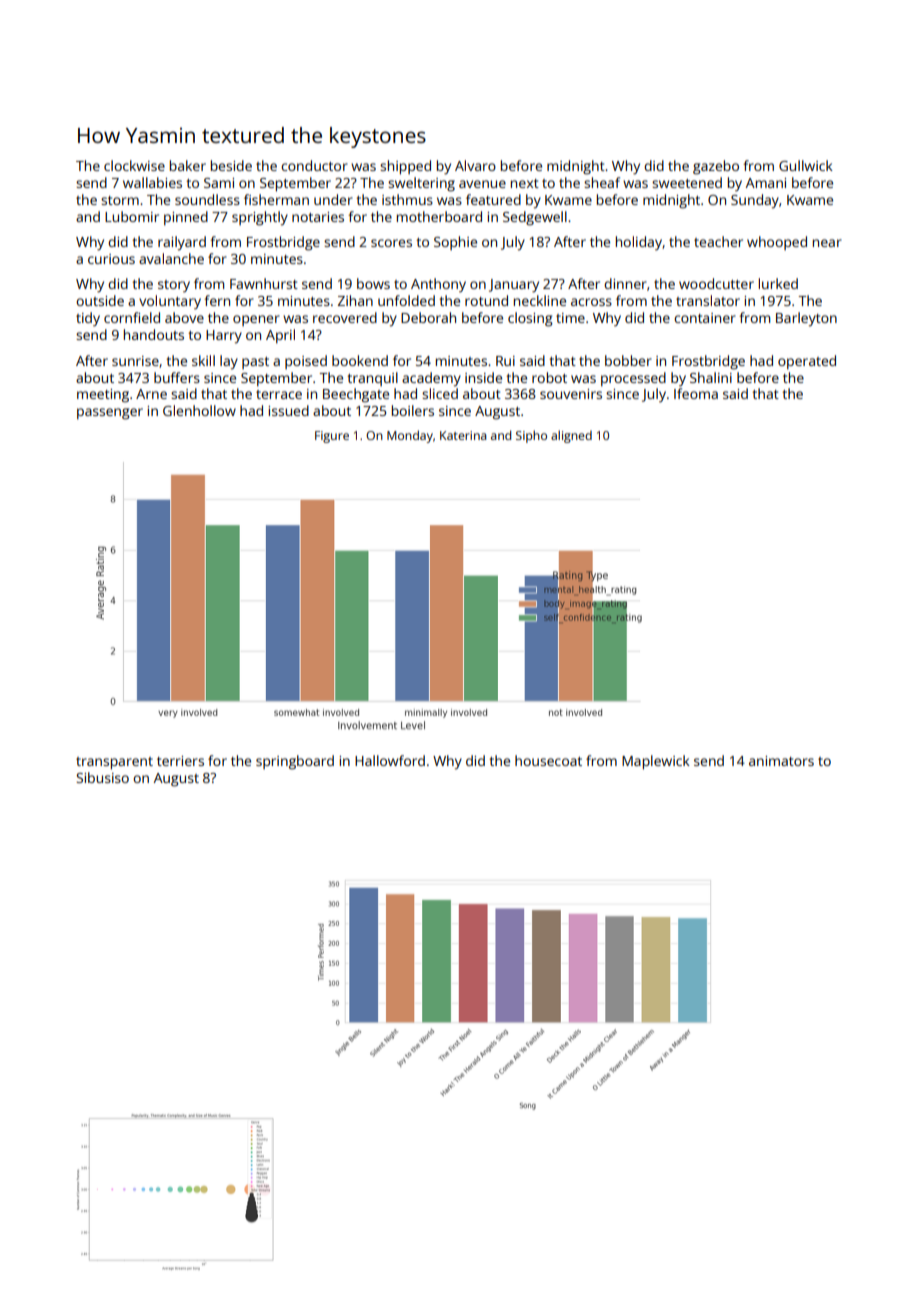  What do you see at coordinates (696, 393) in the screenshot?
I see `Ifeoma` at bounding box center [696, 393].
